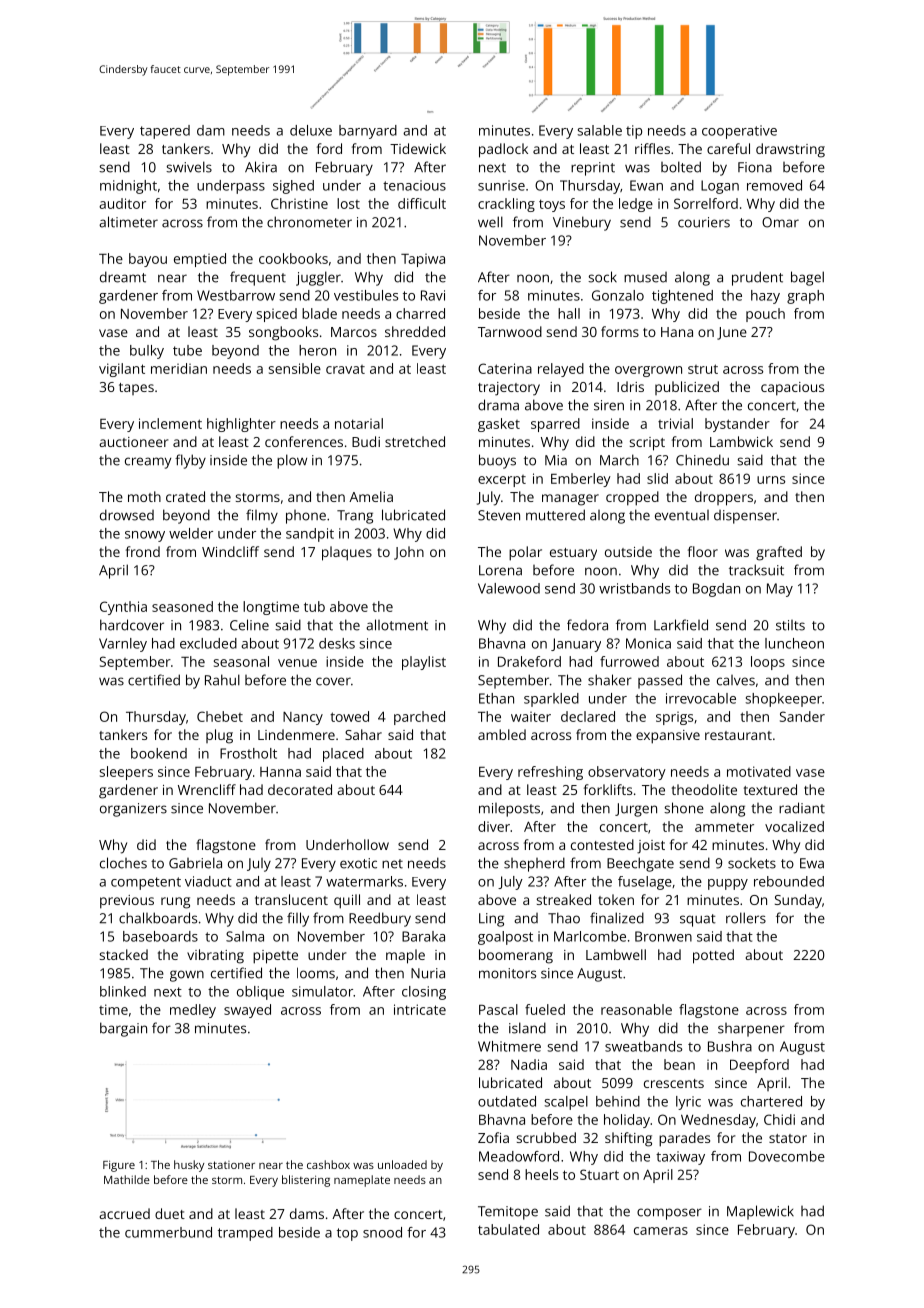  Describe the element at coordinates (792, 389) in the screenshot. I see `capacious` at that location.
